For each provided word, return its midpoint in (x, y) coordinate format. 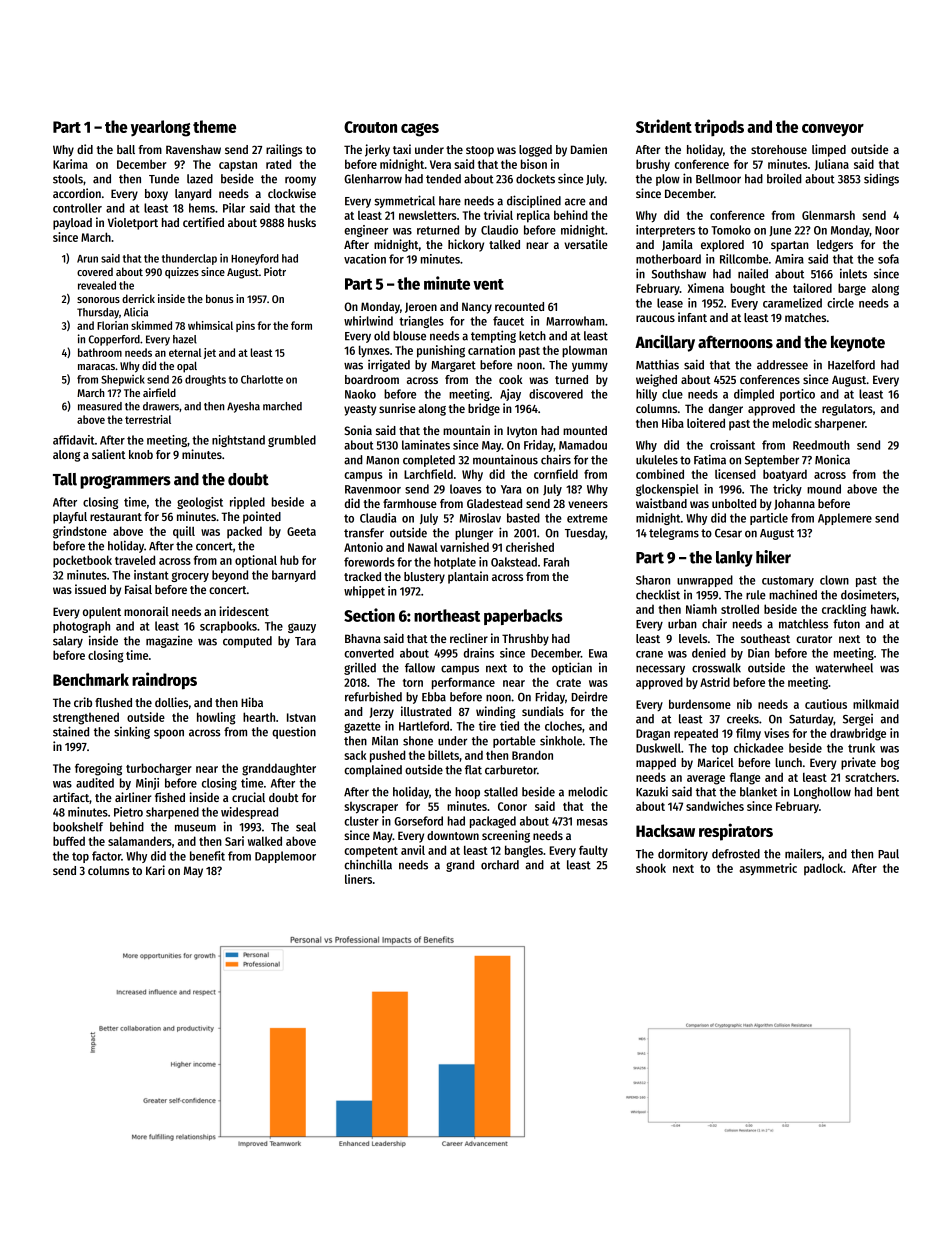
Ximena (705, 288)
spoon (169, 734)
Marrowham (575, 321)
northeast (447, 615)
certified (203, 222)
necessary (660, 670)
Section (369, 615)
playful (70, 518)
